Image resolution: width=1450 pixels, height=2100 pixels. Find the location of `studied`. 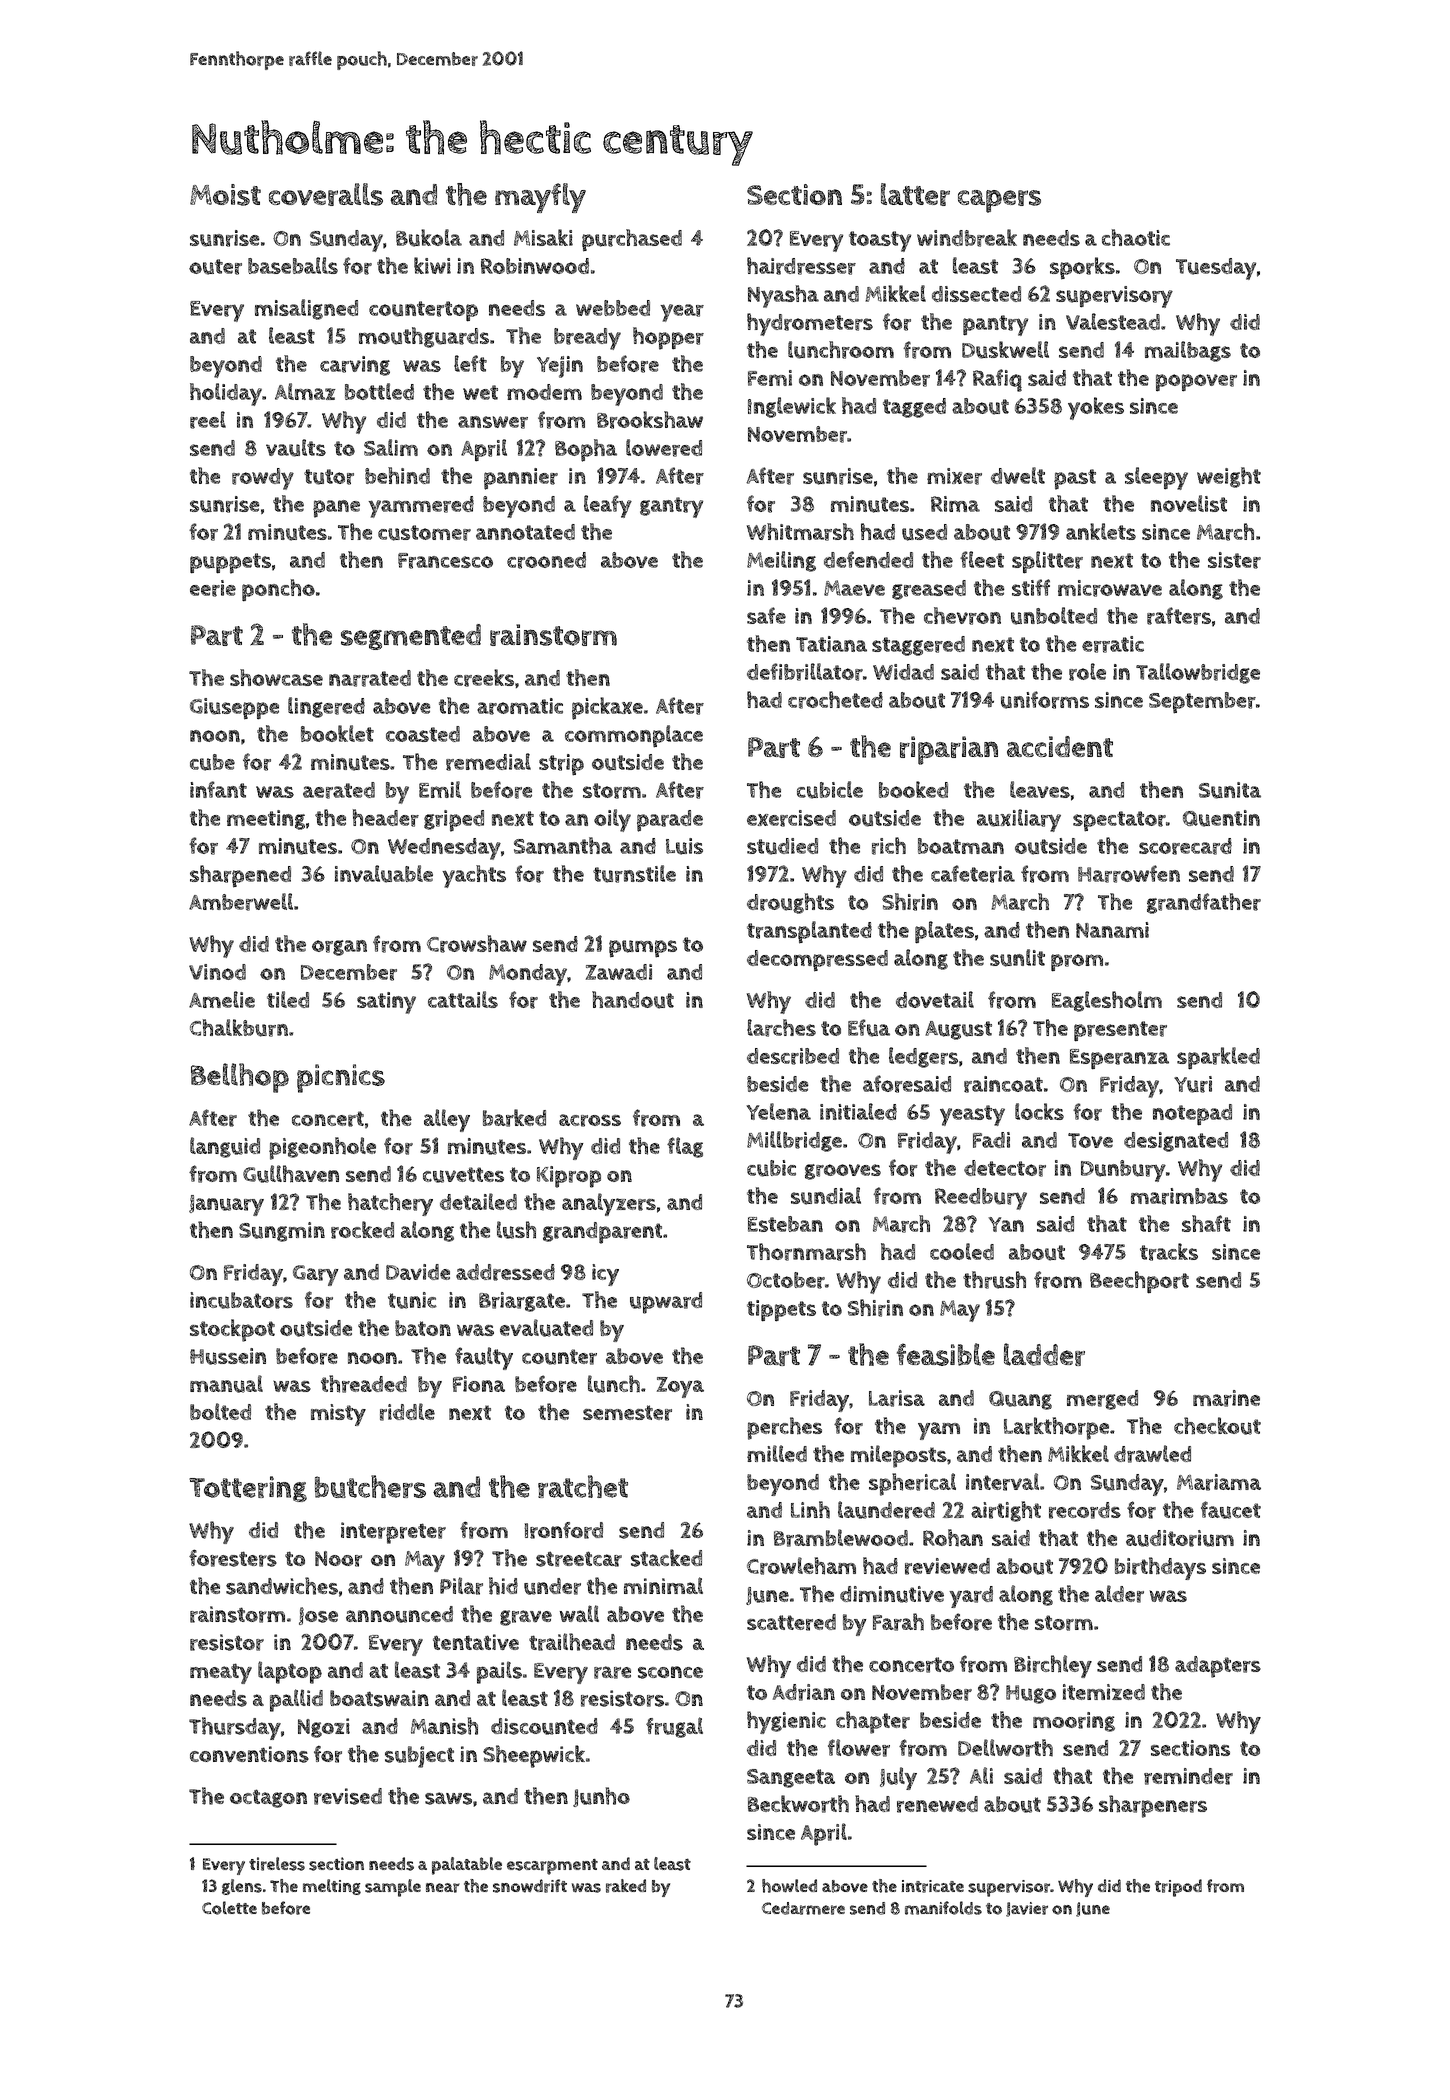

studied is located at coordinates (782, 846).
